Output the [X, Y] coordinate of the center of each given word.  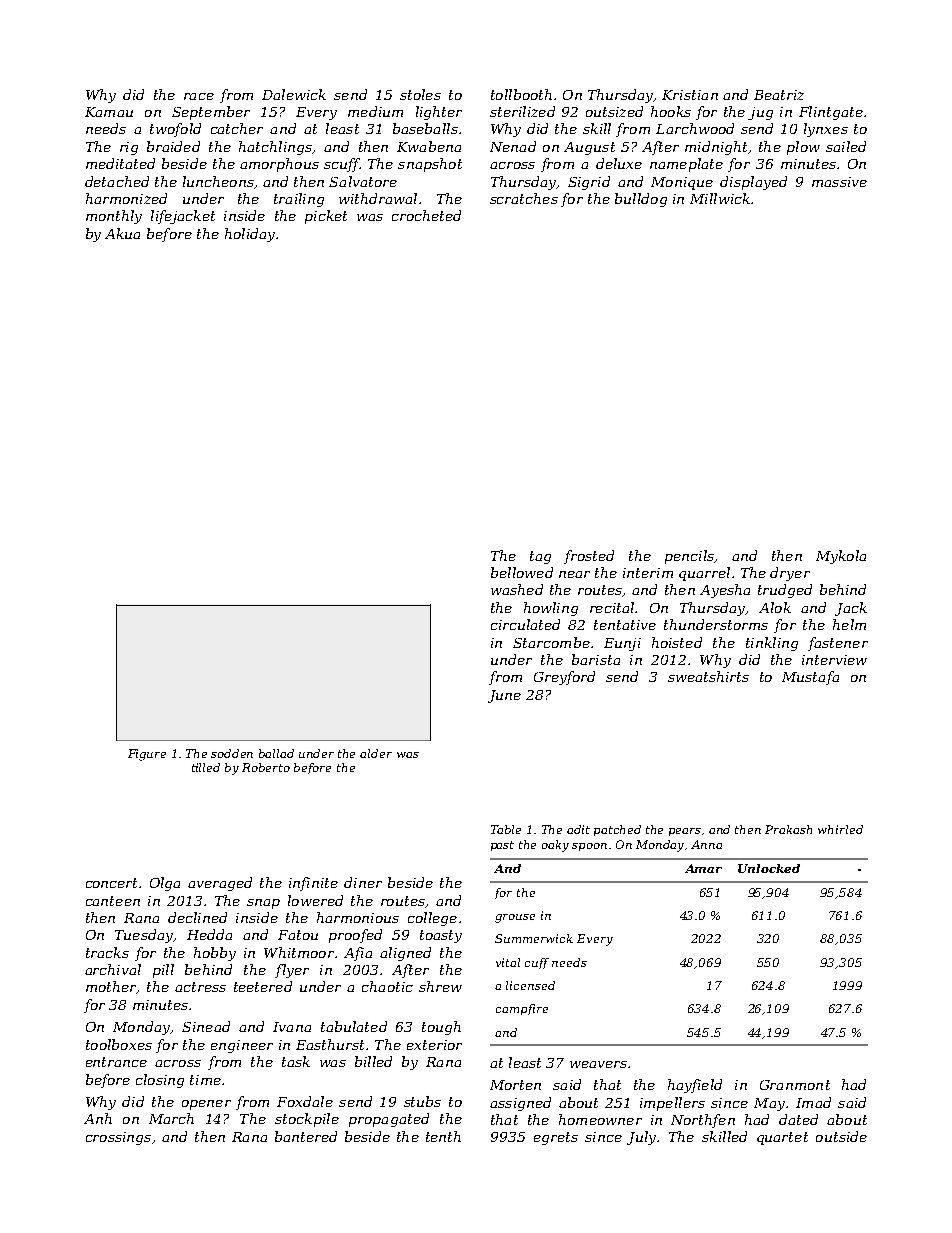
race [199, 96]
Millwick [720, 198]
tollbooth [521, 94]
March [171, 1118]
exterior [434, 1045]
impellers [672, 1104]
